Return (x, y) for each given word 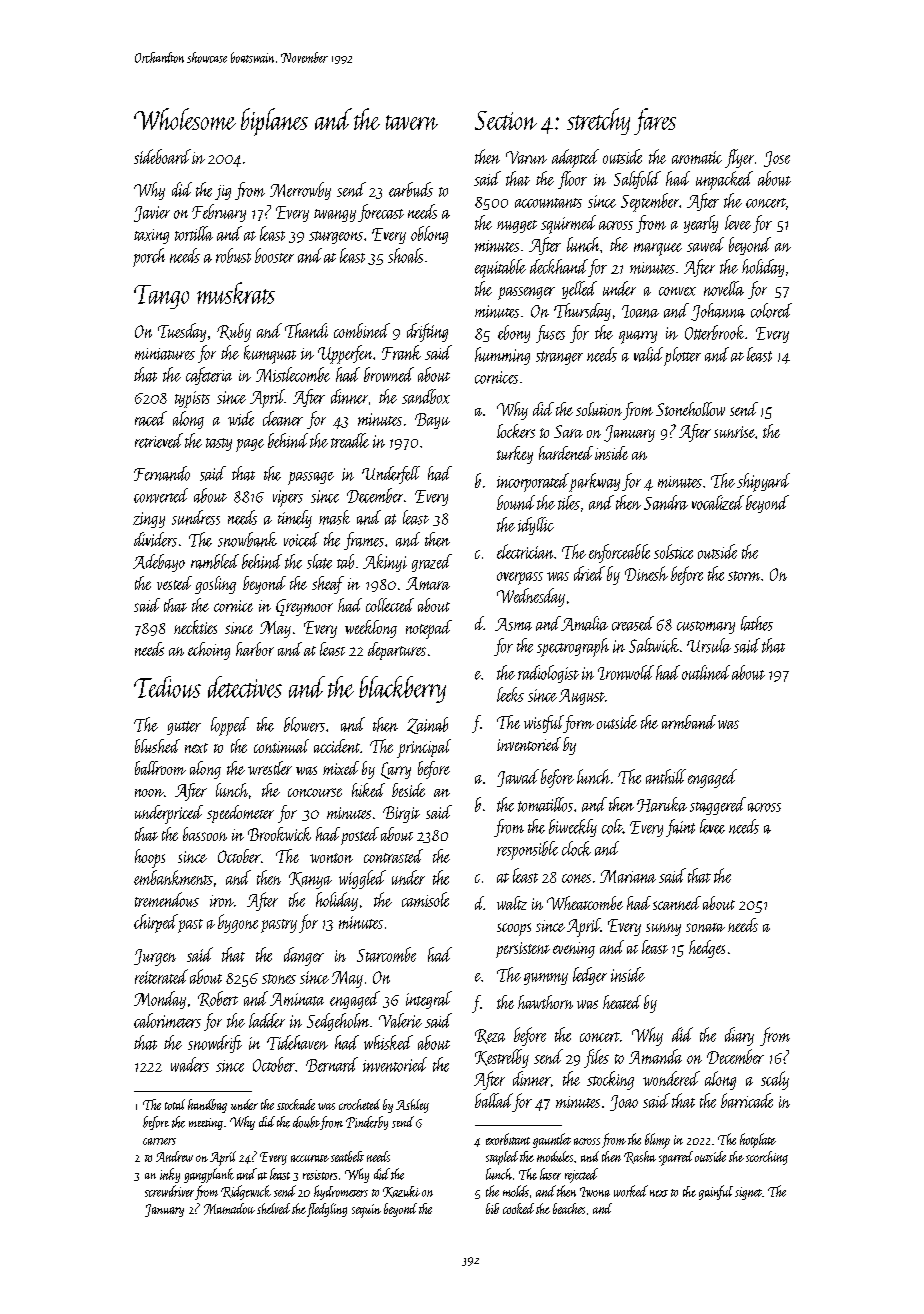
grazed (432, 563)
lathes (757, 623)
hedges (707, 949)
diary (739, 1036)
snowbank (247, 539)
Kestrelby (502, 1058)
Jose (777, 159)
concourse (315, 792)
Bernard (332, 1064)
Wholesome (185, 119)
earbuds (411, 189)
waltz (512, 903)
